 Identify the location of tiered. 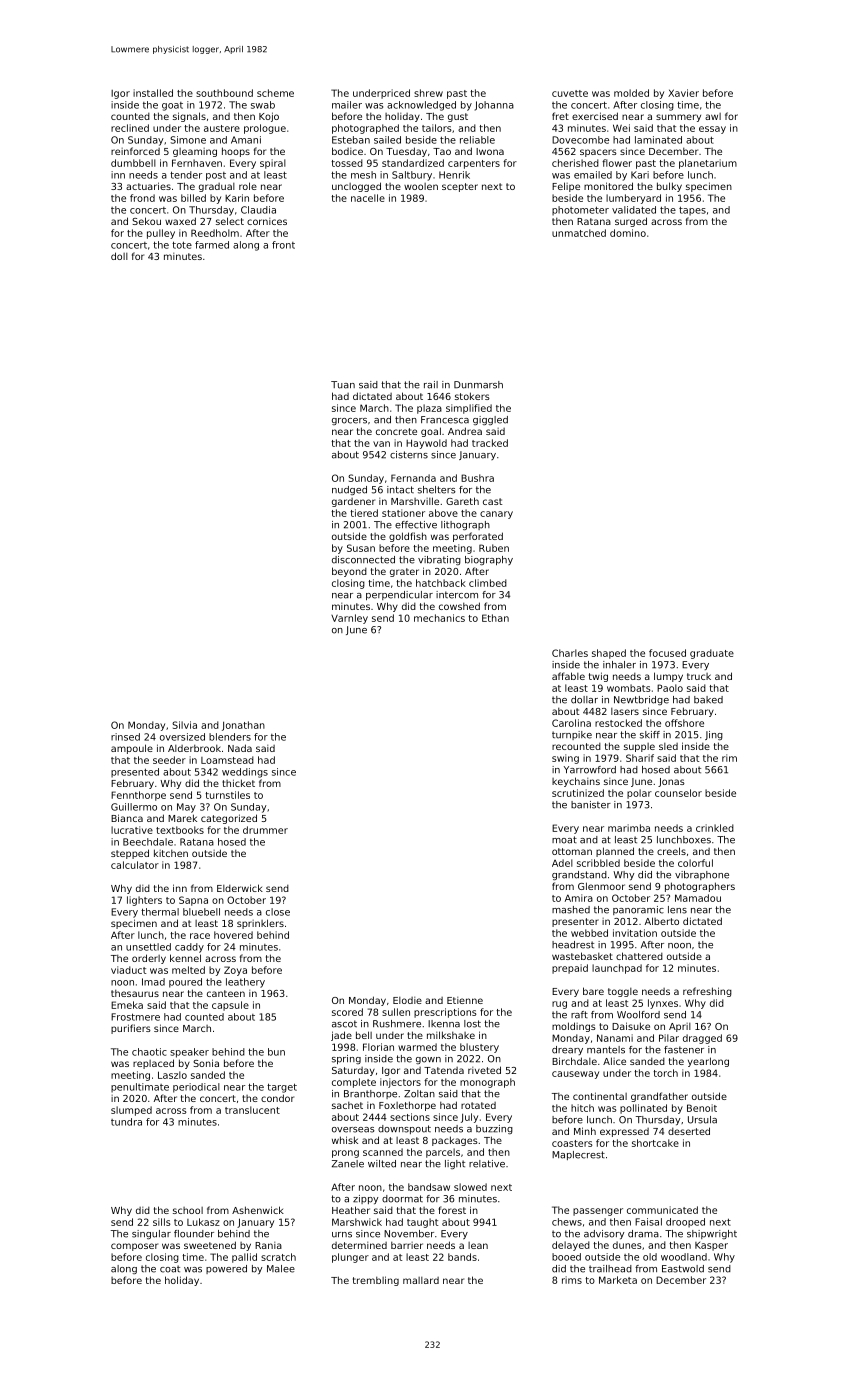
(364, 513).
